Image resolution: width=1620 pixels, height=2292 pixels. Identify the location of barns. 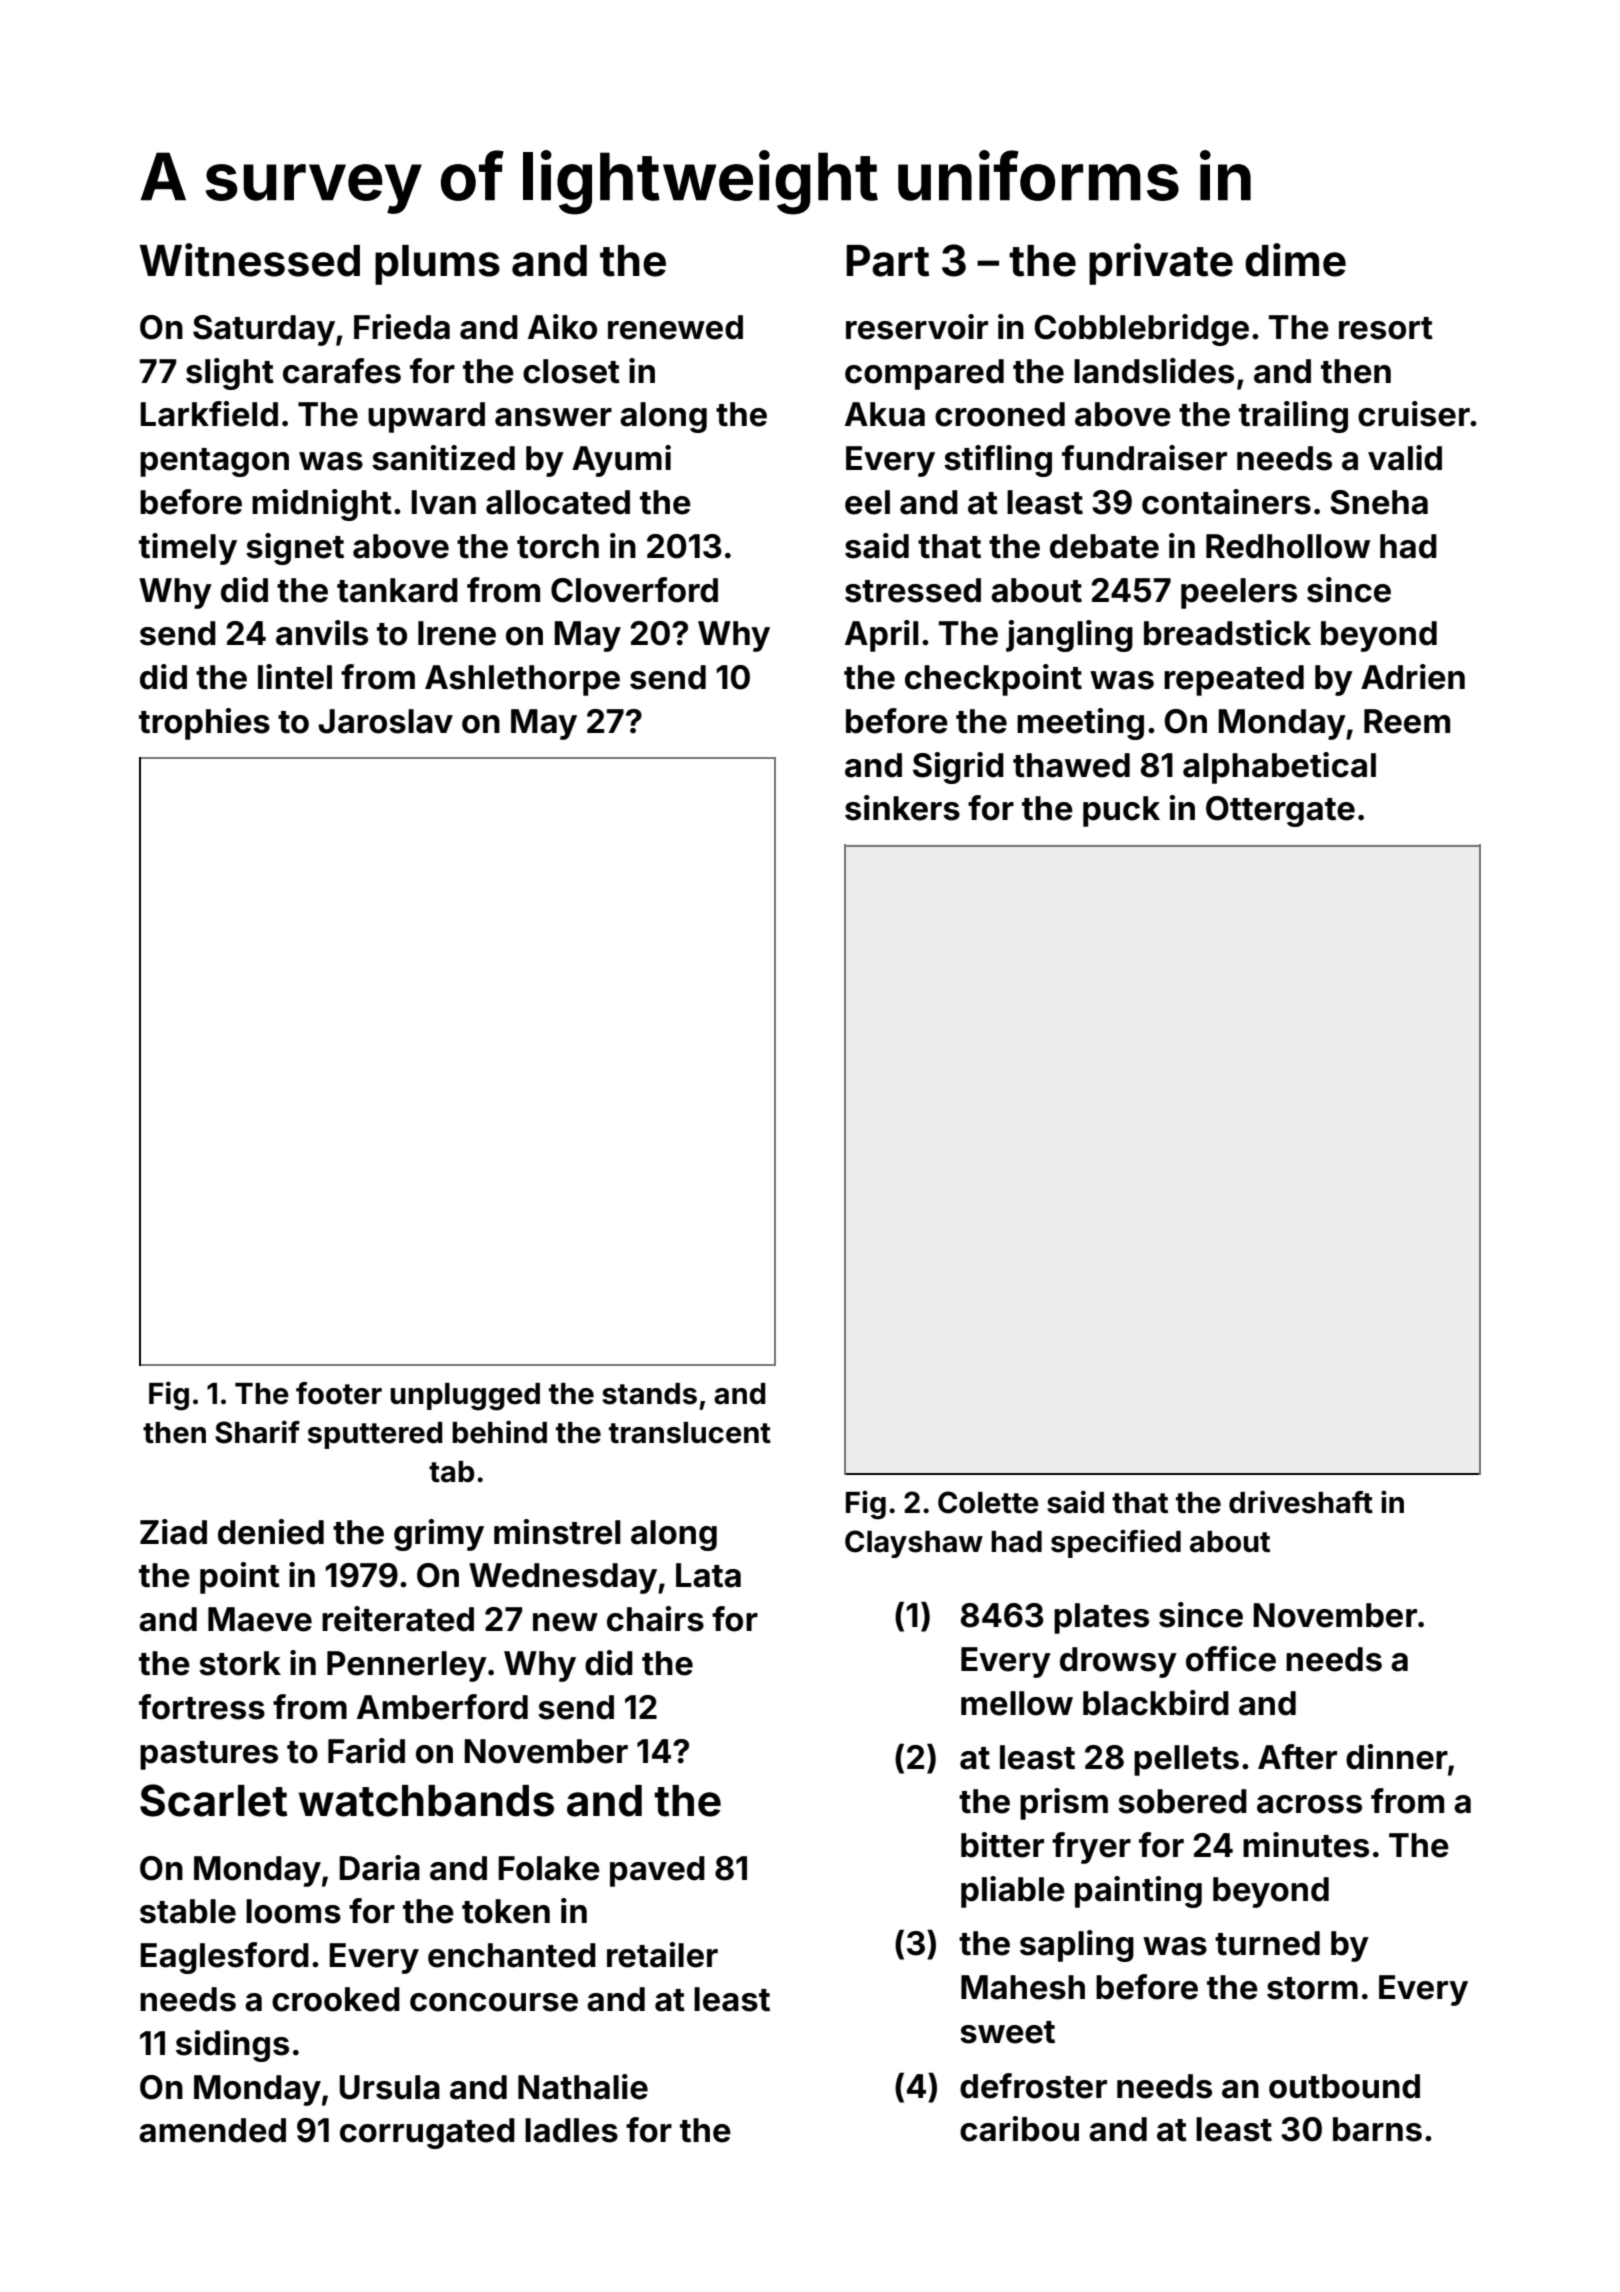
(1377, 2129).
